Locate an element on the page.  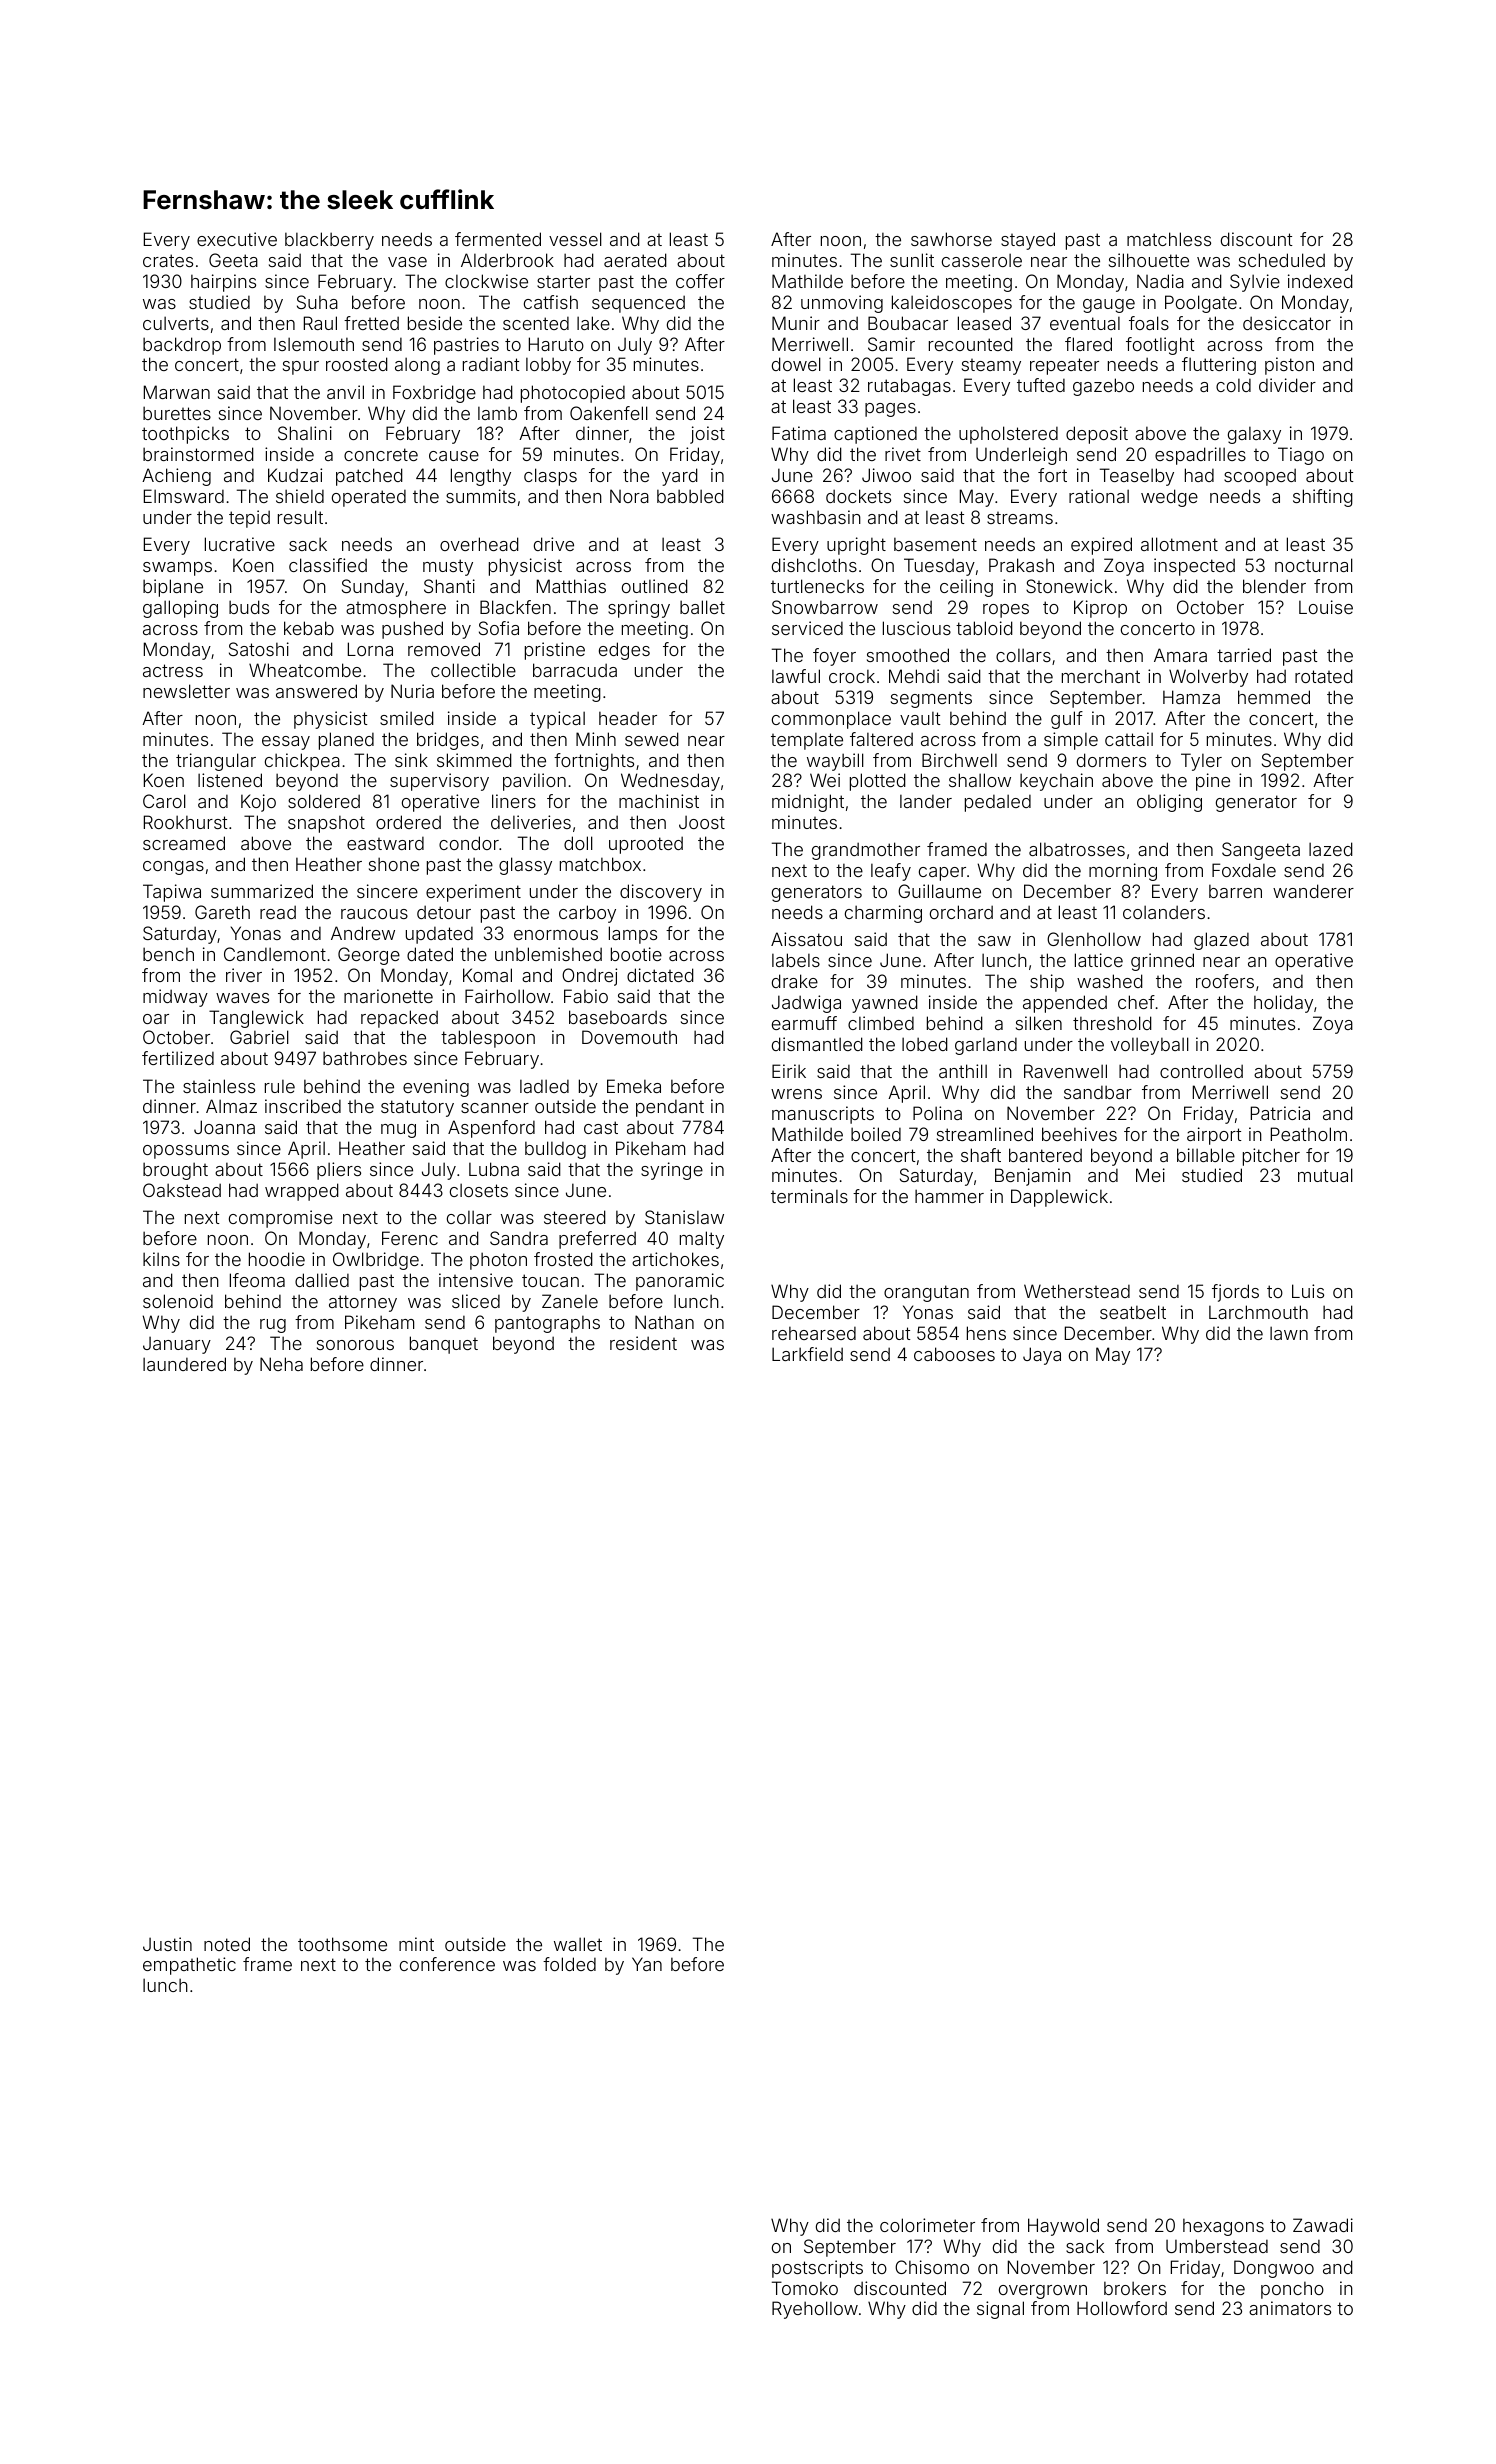
backdrop is located at coordinates (182, 346).
